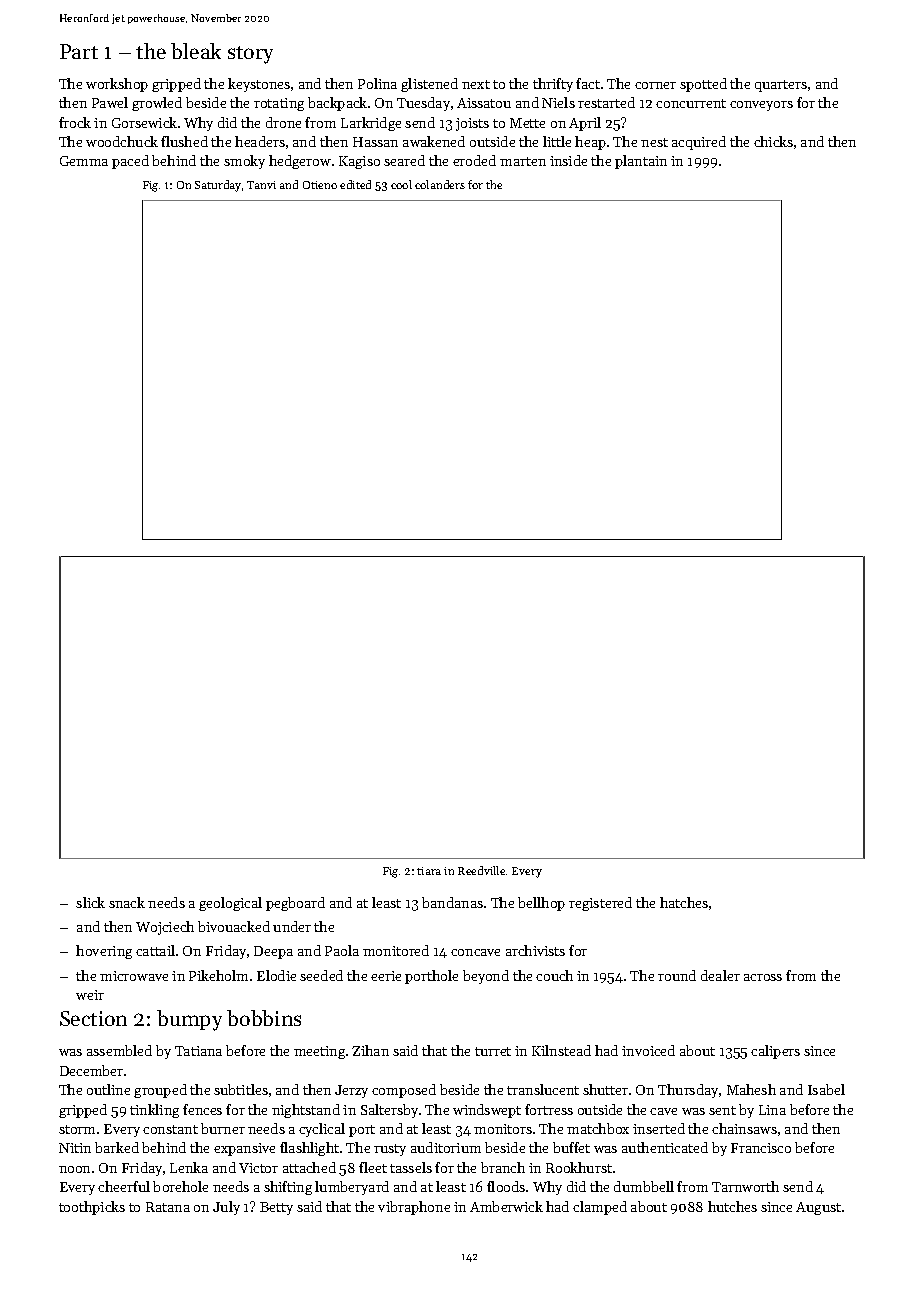 The width and height of the document is (924, 1308). Describe the element at coordinates (117, 1147) in the document. I see `barked` at that location.
